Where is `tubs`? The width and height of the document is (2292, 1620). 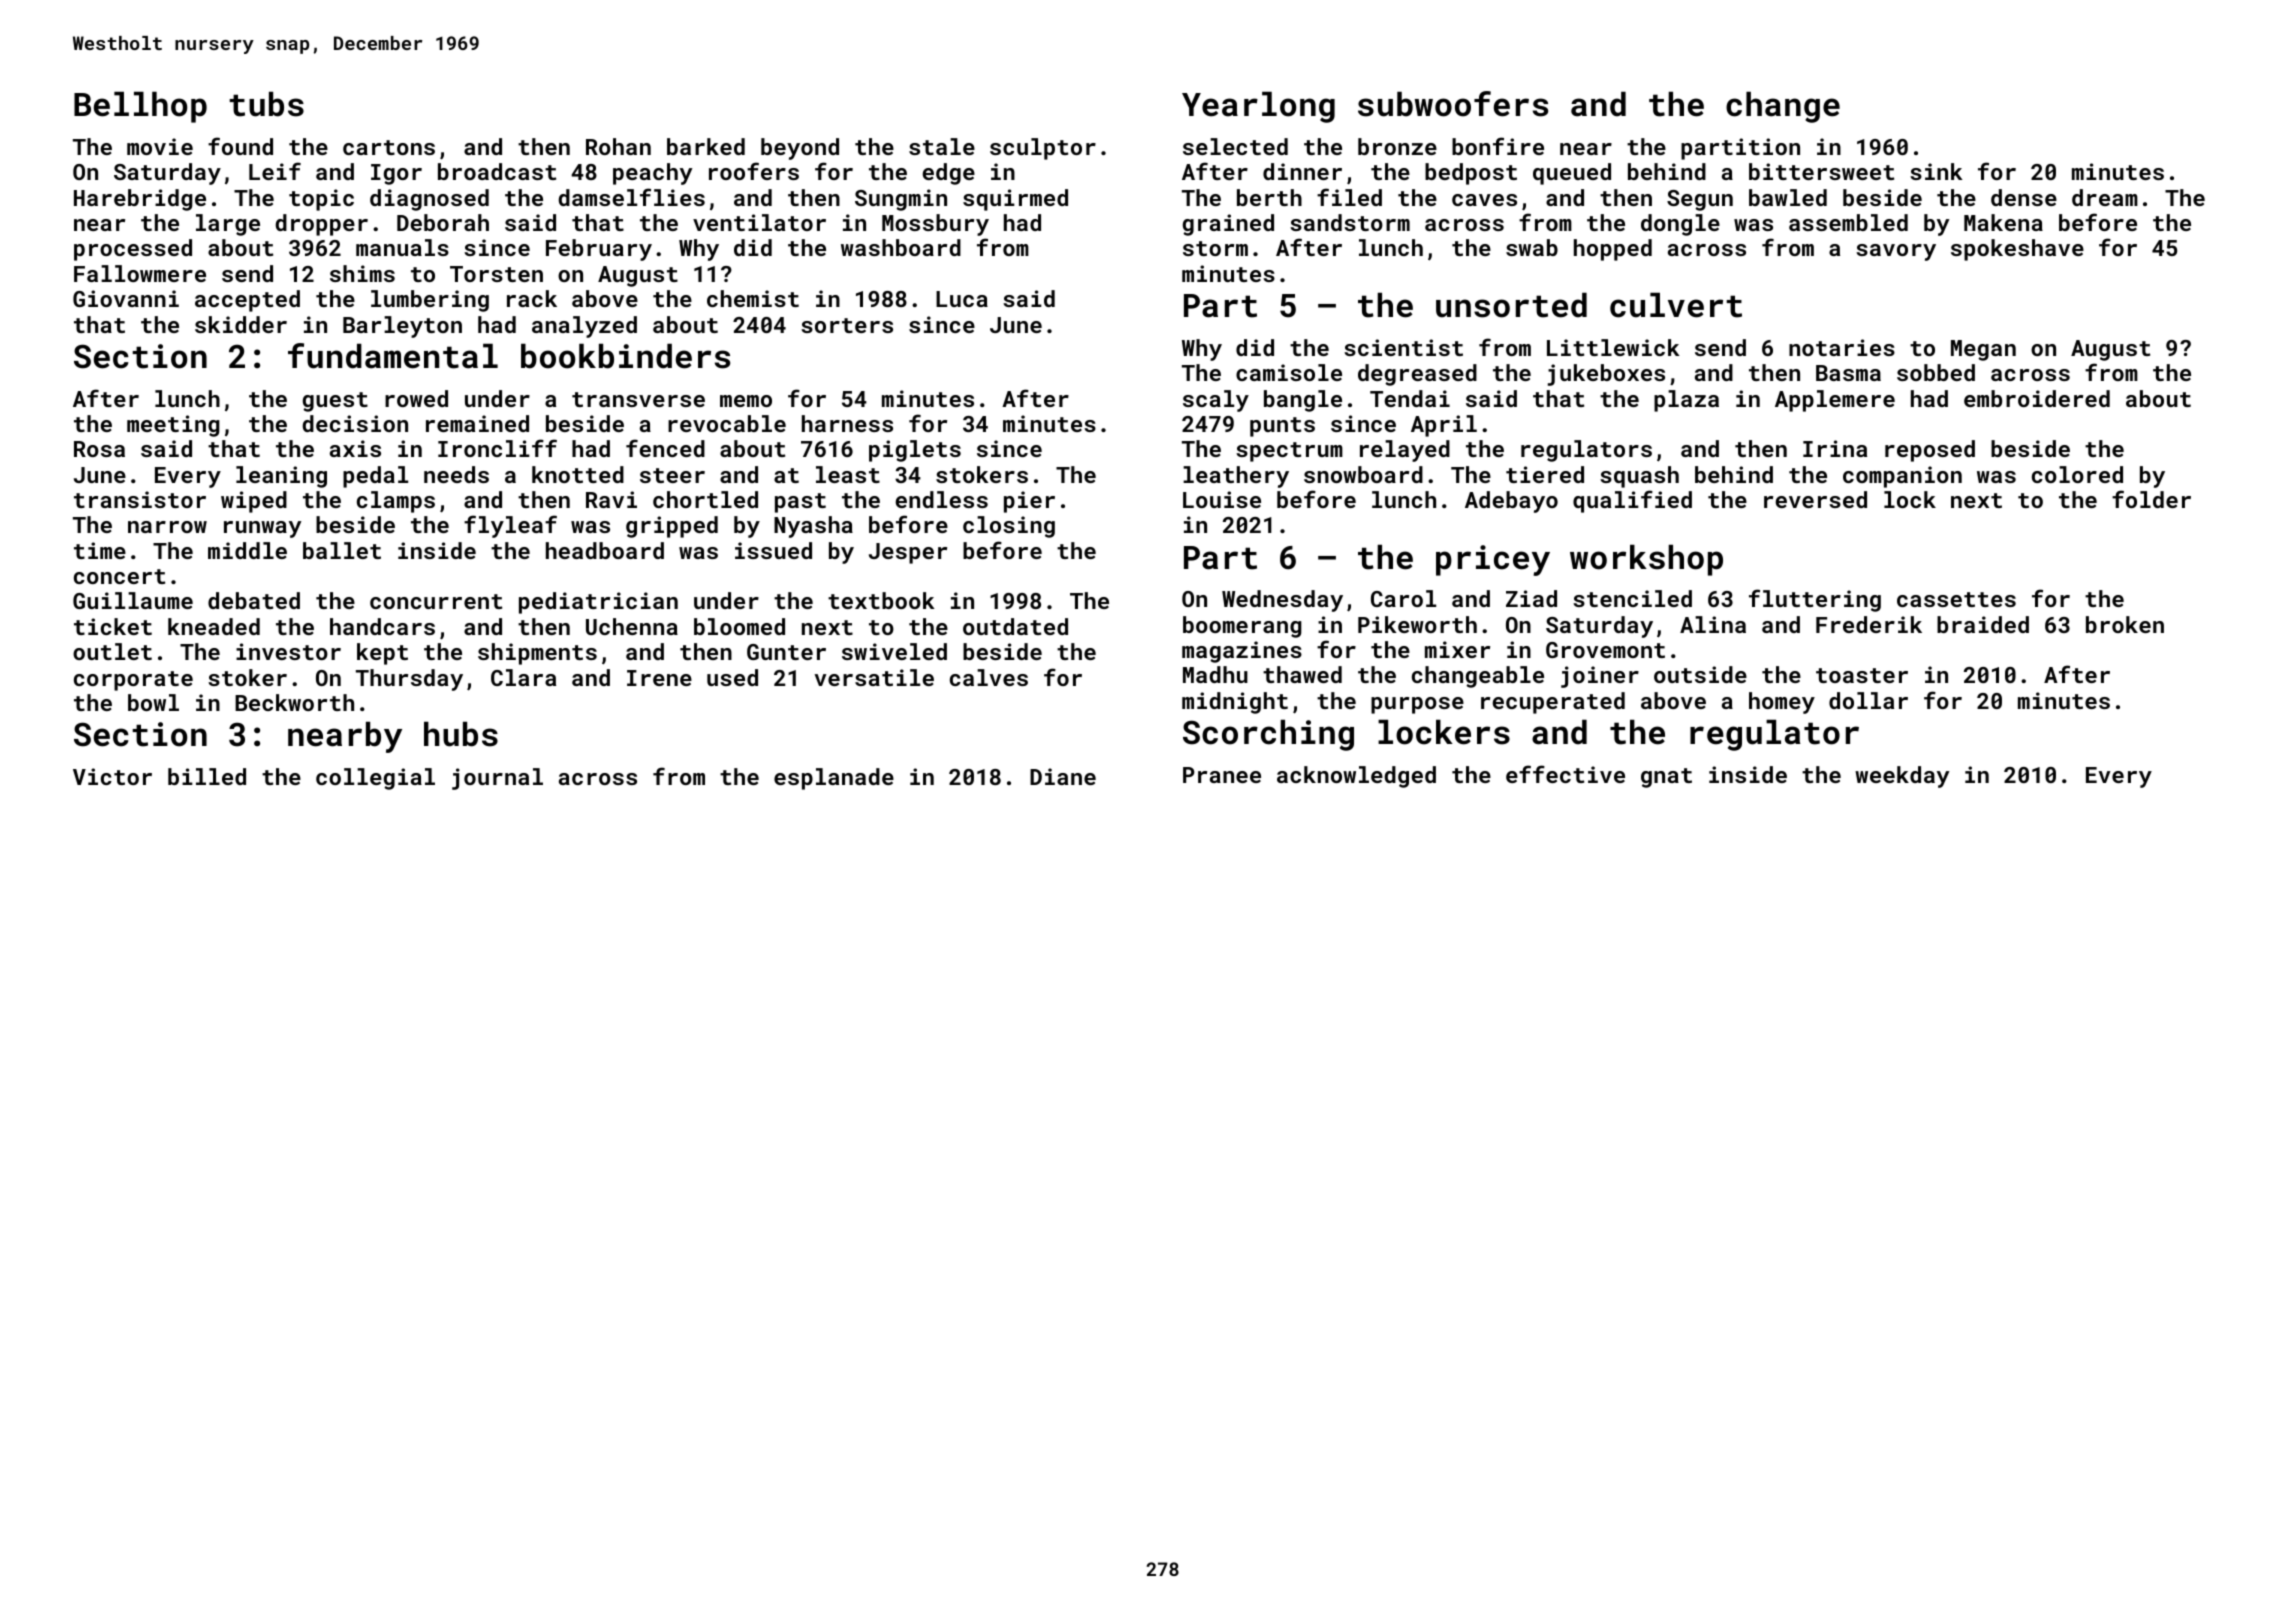 tubs is located at coordinates (266, 104).
